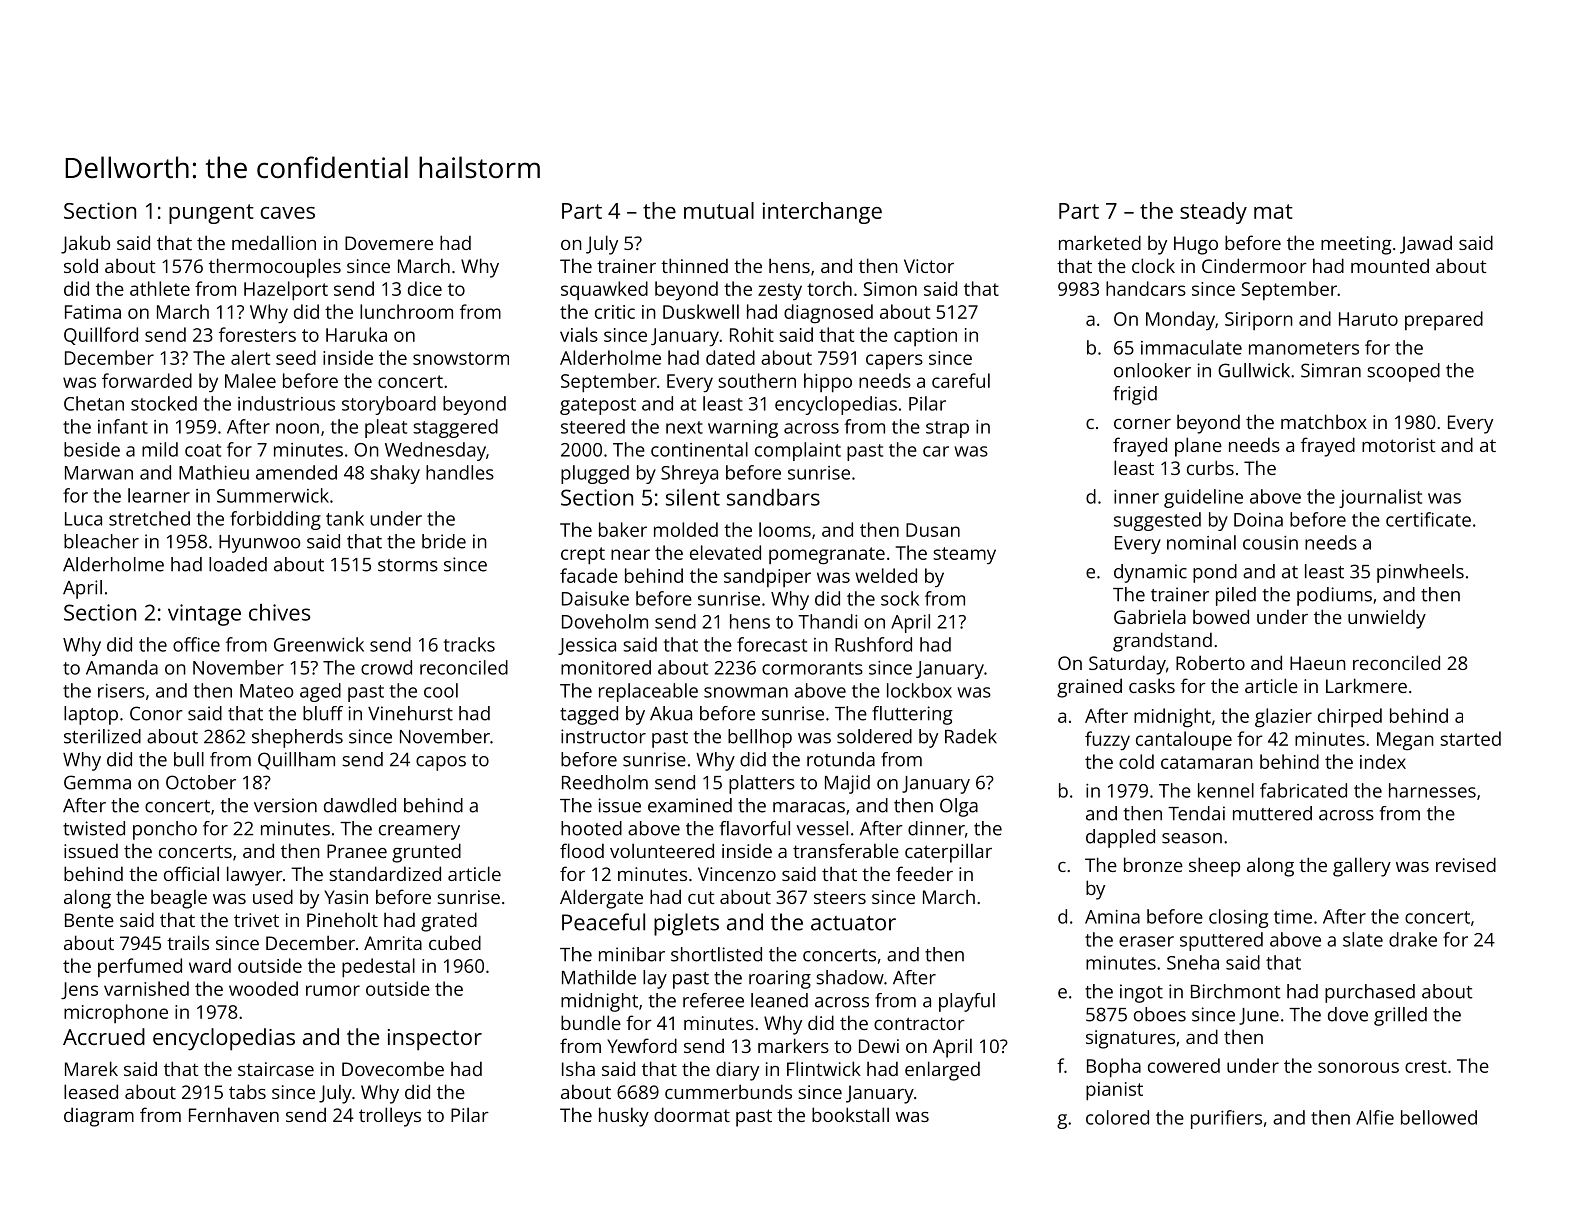 The width and height of the page is (1569, 1212). I want to click on diagnosed, so click(828, 313).
